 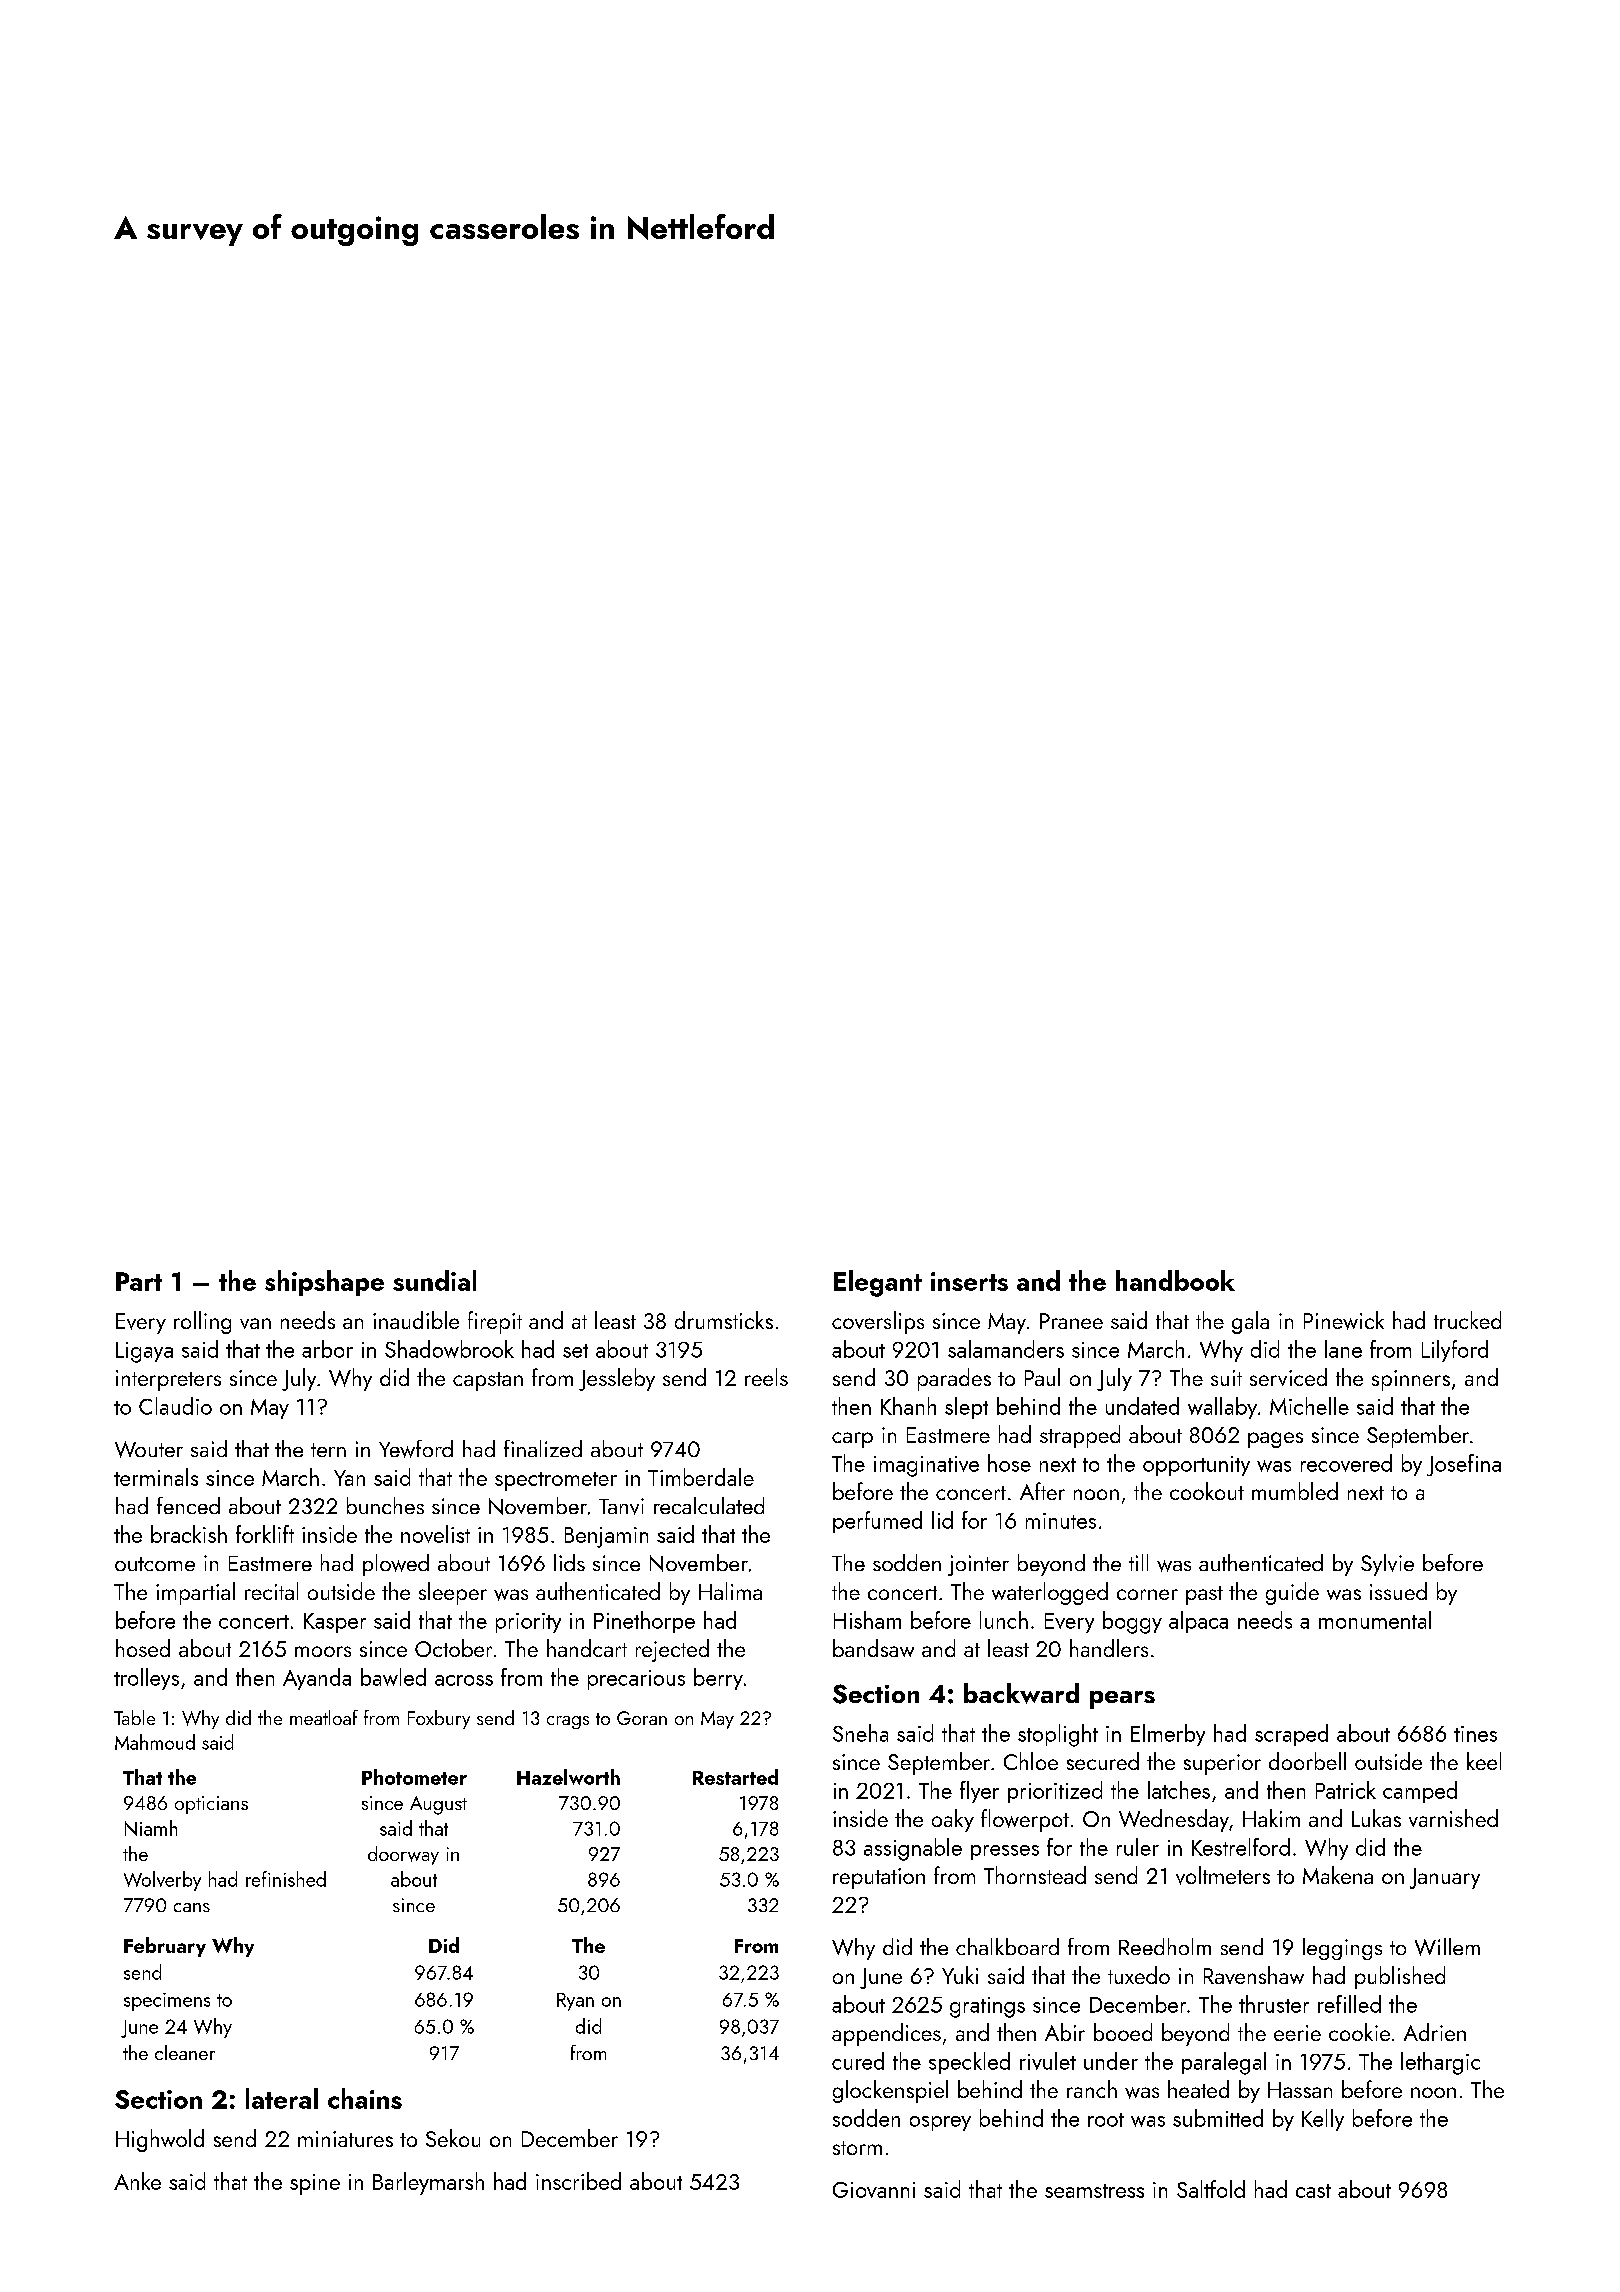 What do you see at coordinates (578, 2181) in the screenshot?
I see `inscribed` at bounding box center [578, 2181].
